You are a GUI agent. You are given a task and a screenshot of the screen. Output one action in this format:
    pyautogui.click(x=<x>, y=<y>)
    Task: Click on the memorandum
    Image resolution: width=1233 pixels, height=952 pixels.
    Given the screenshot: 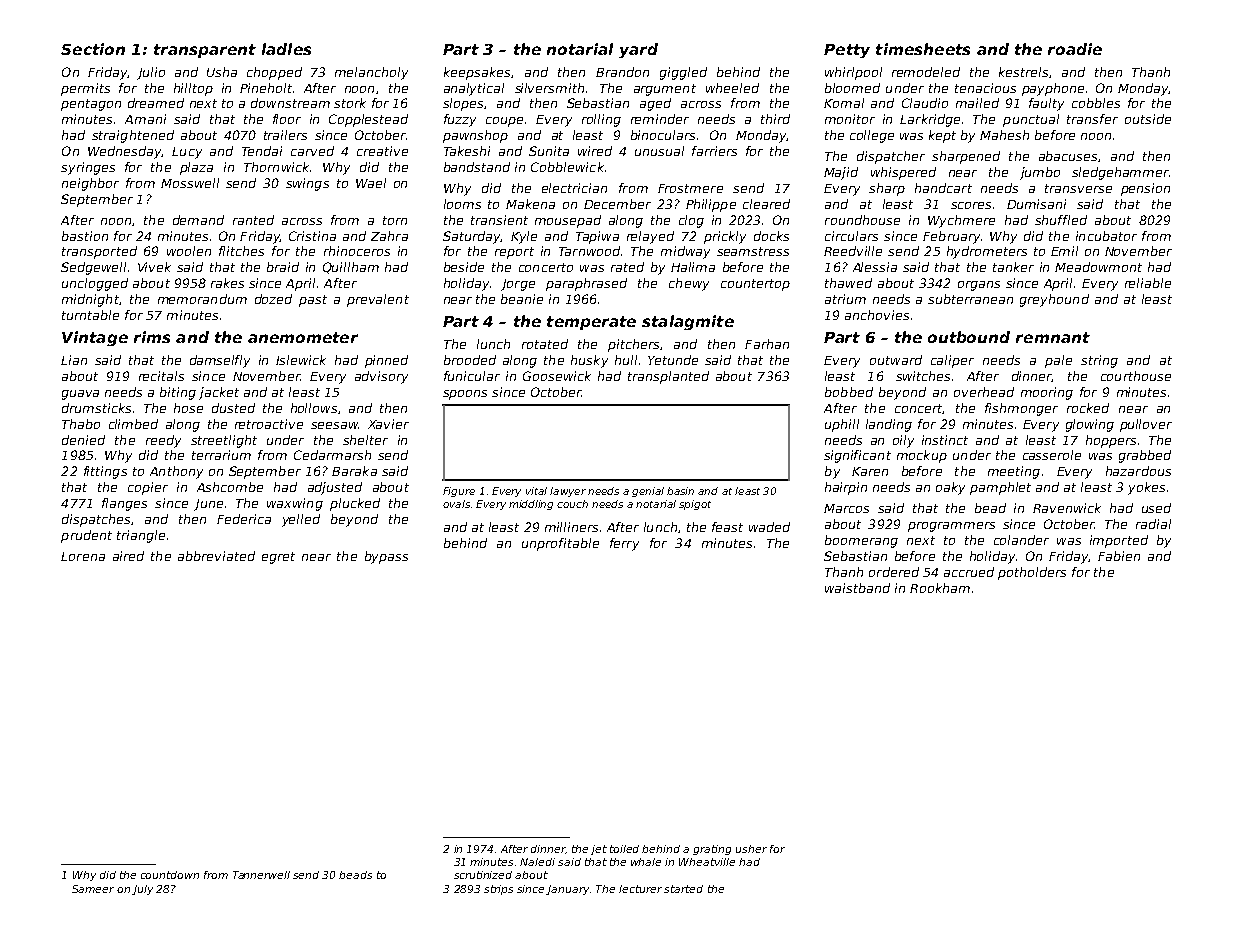 What is the action you would take?
    pyautogui.click(x=202, y=299)
